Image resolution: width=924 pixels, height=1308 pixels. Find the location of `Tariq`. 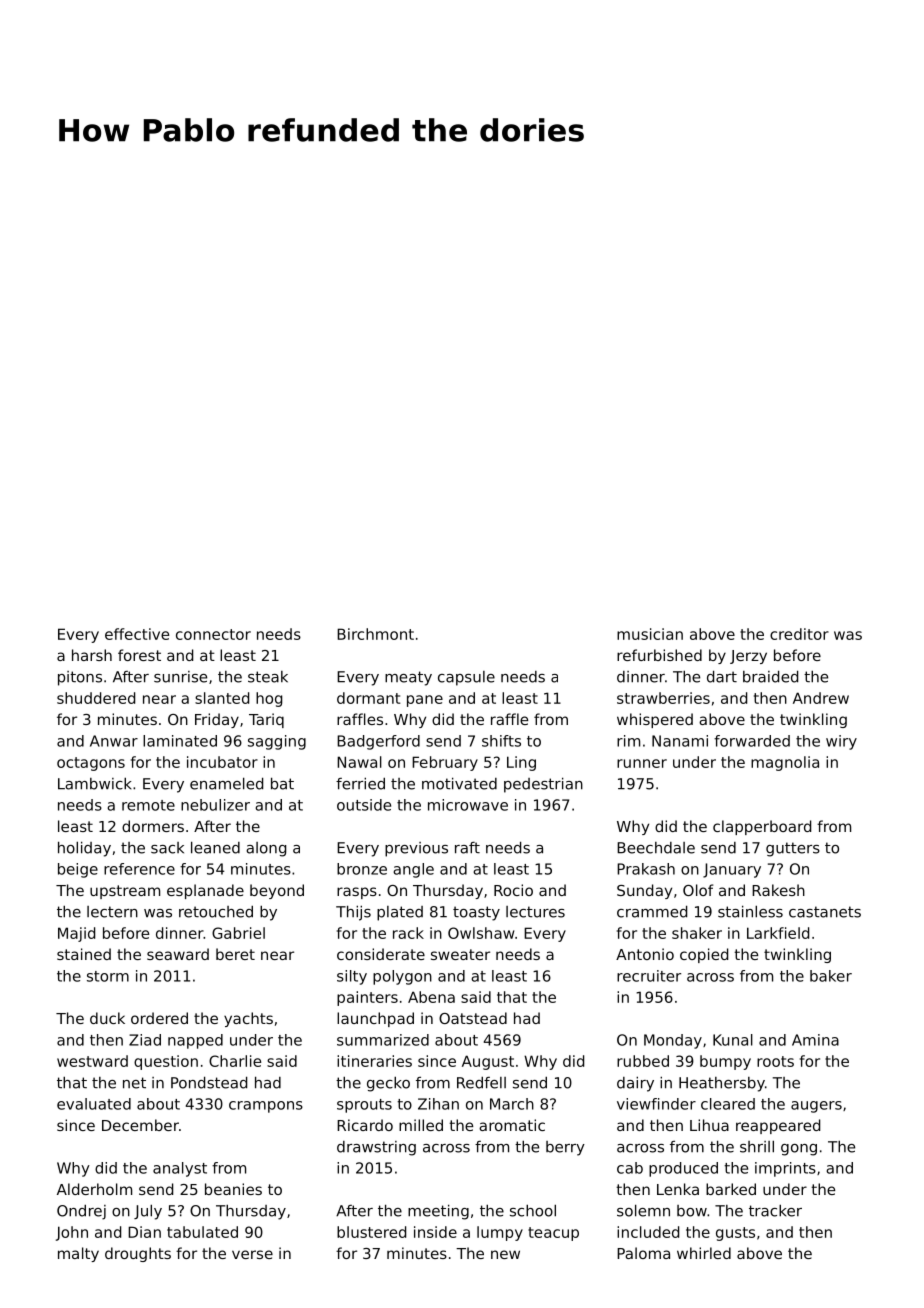

Tariq is located at coordinates (266, 720).
